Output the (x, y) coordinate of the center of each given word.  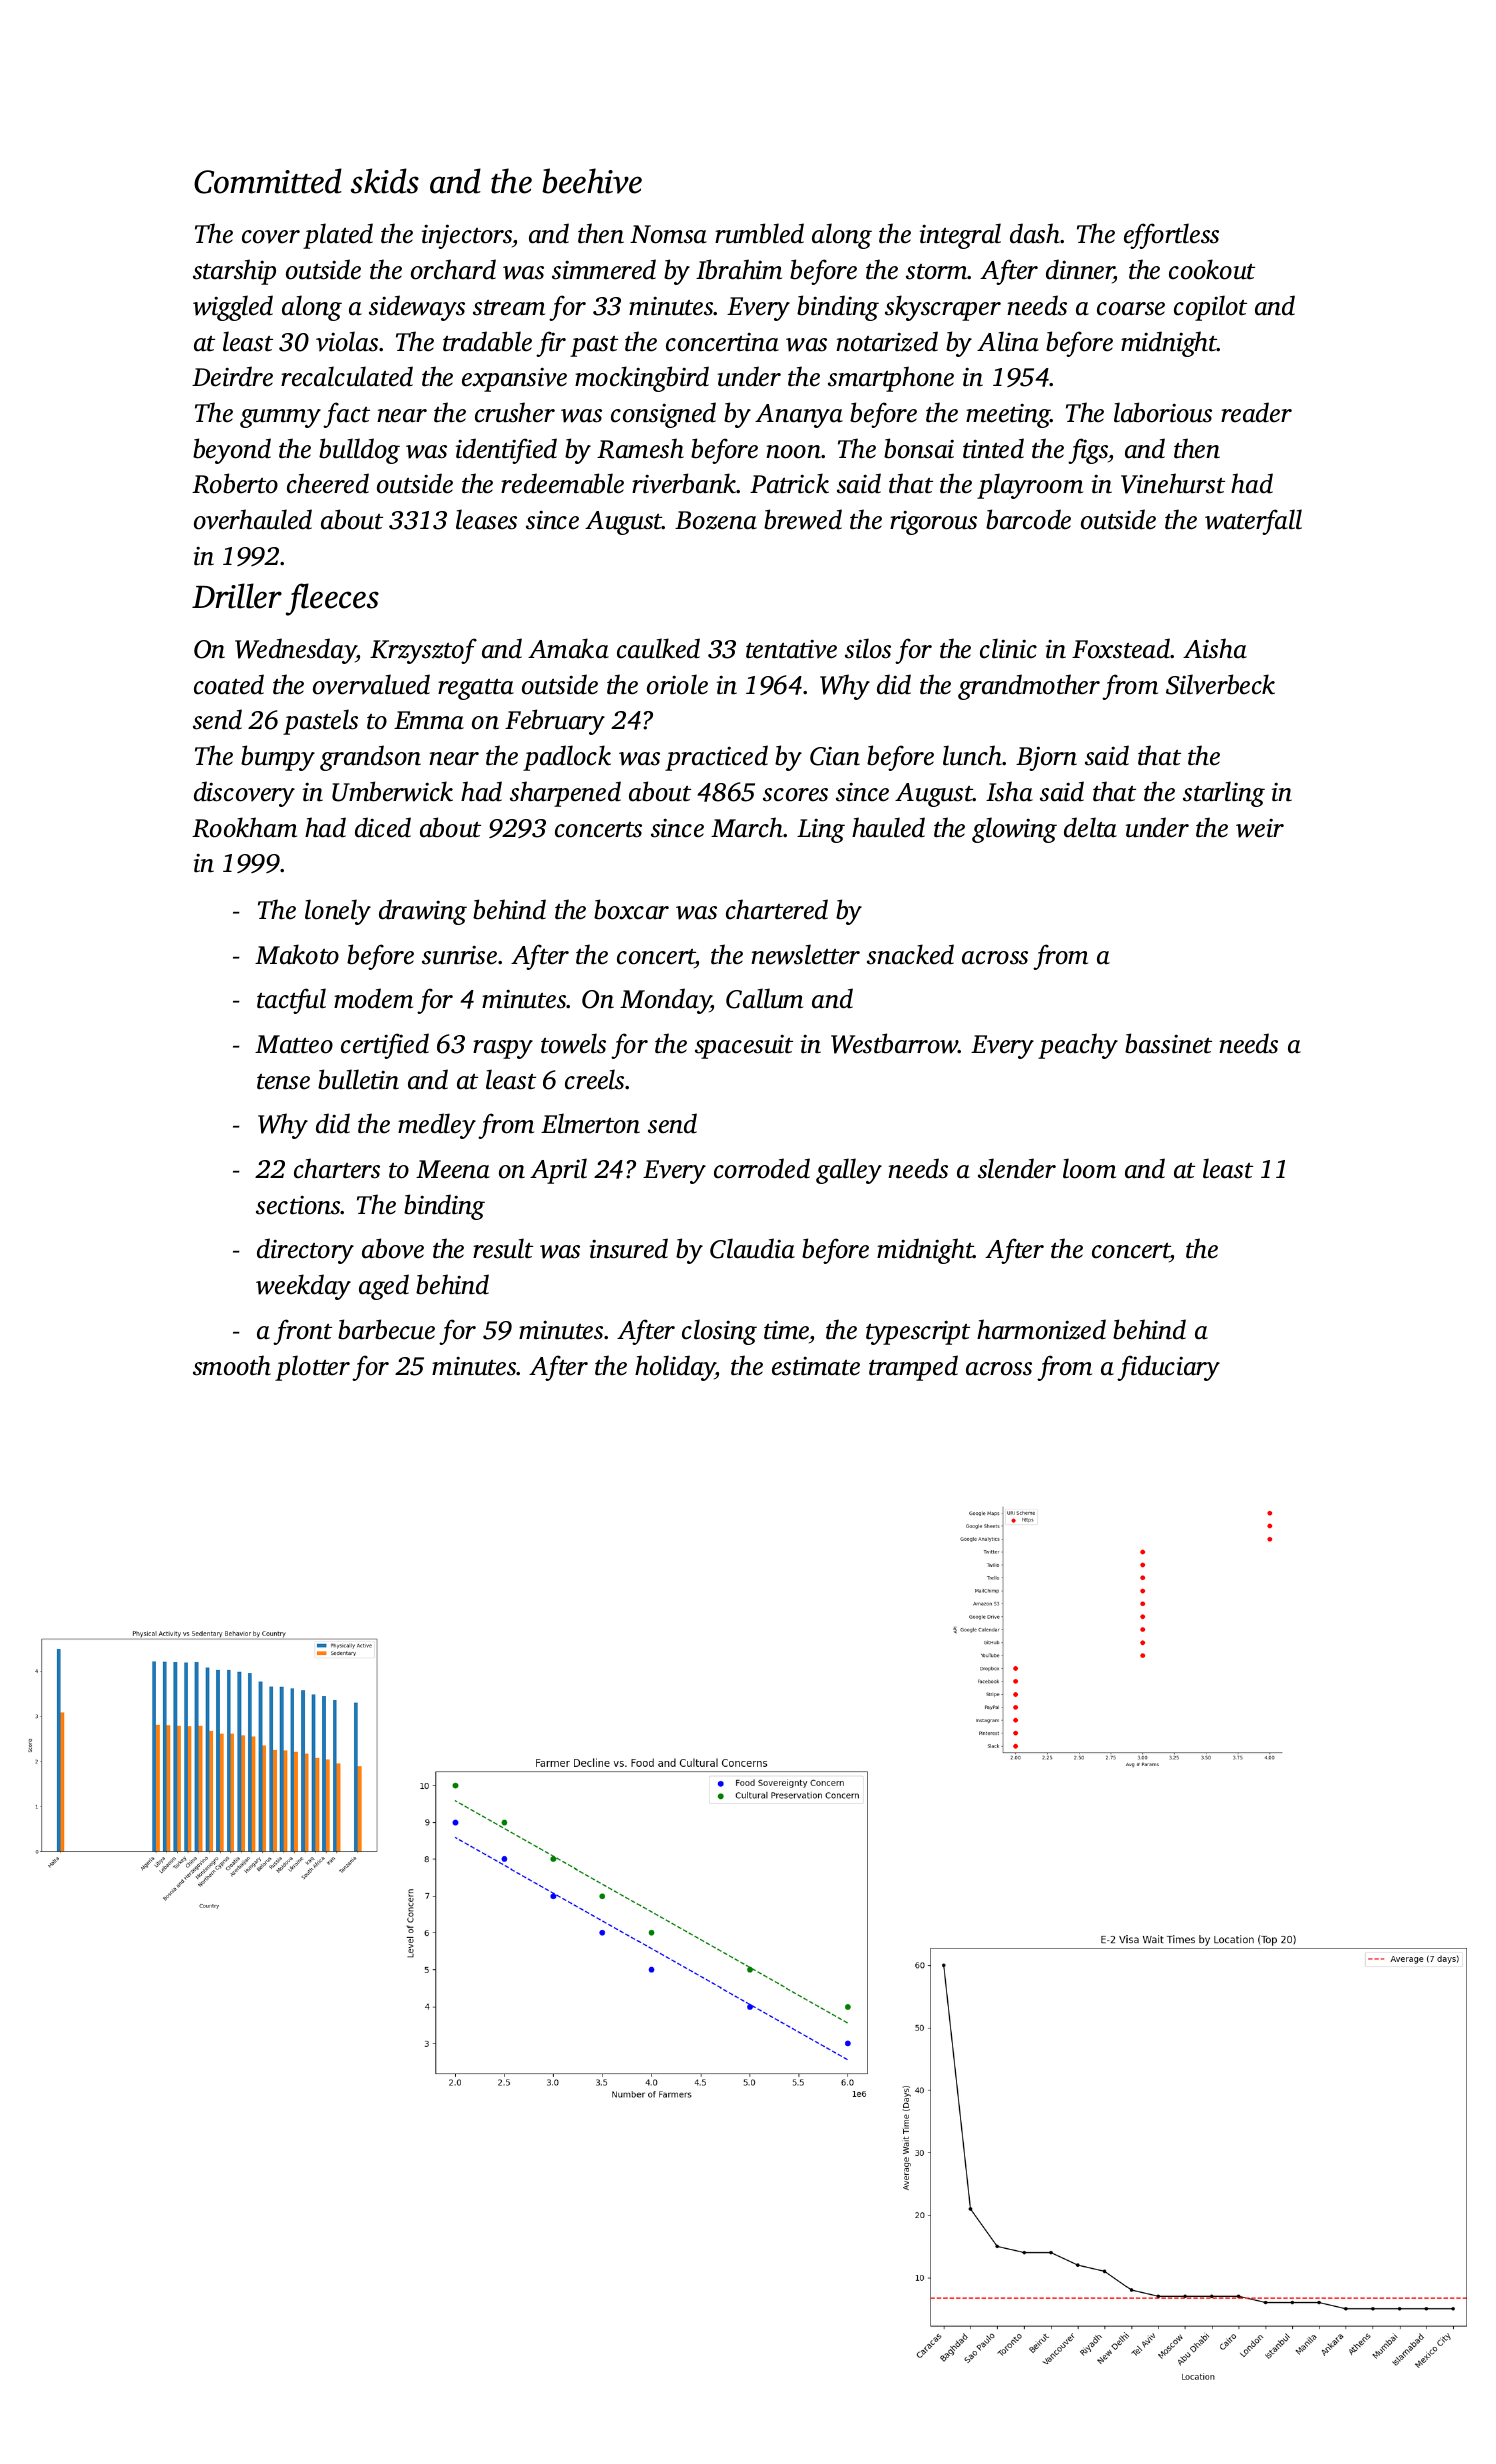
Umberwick (392, 791)
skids (385, 181)
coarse (1131, 309)
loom (1089, 1168)
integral (960, 236)
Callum (764, 998)
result (503, 1248)
